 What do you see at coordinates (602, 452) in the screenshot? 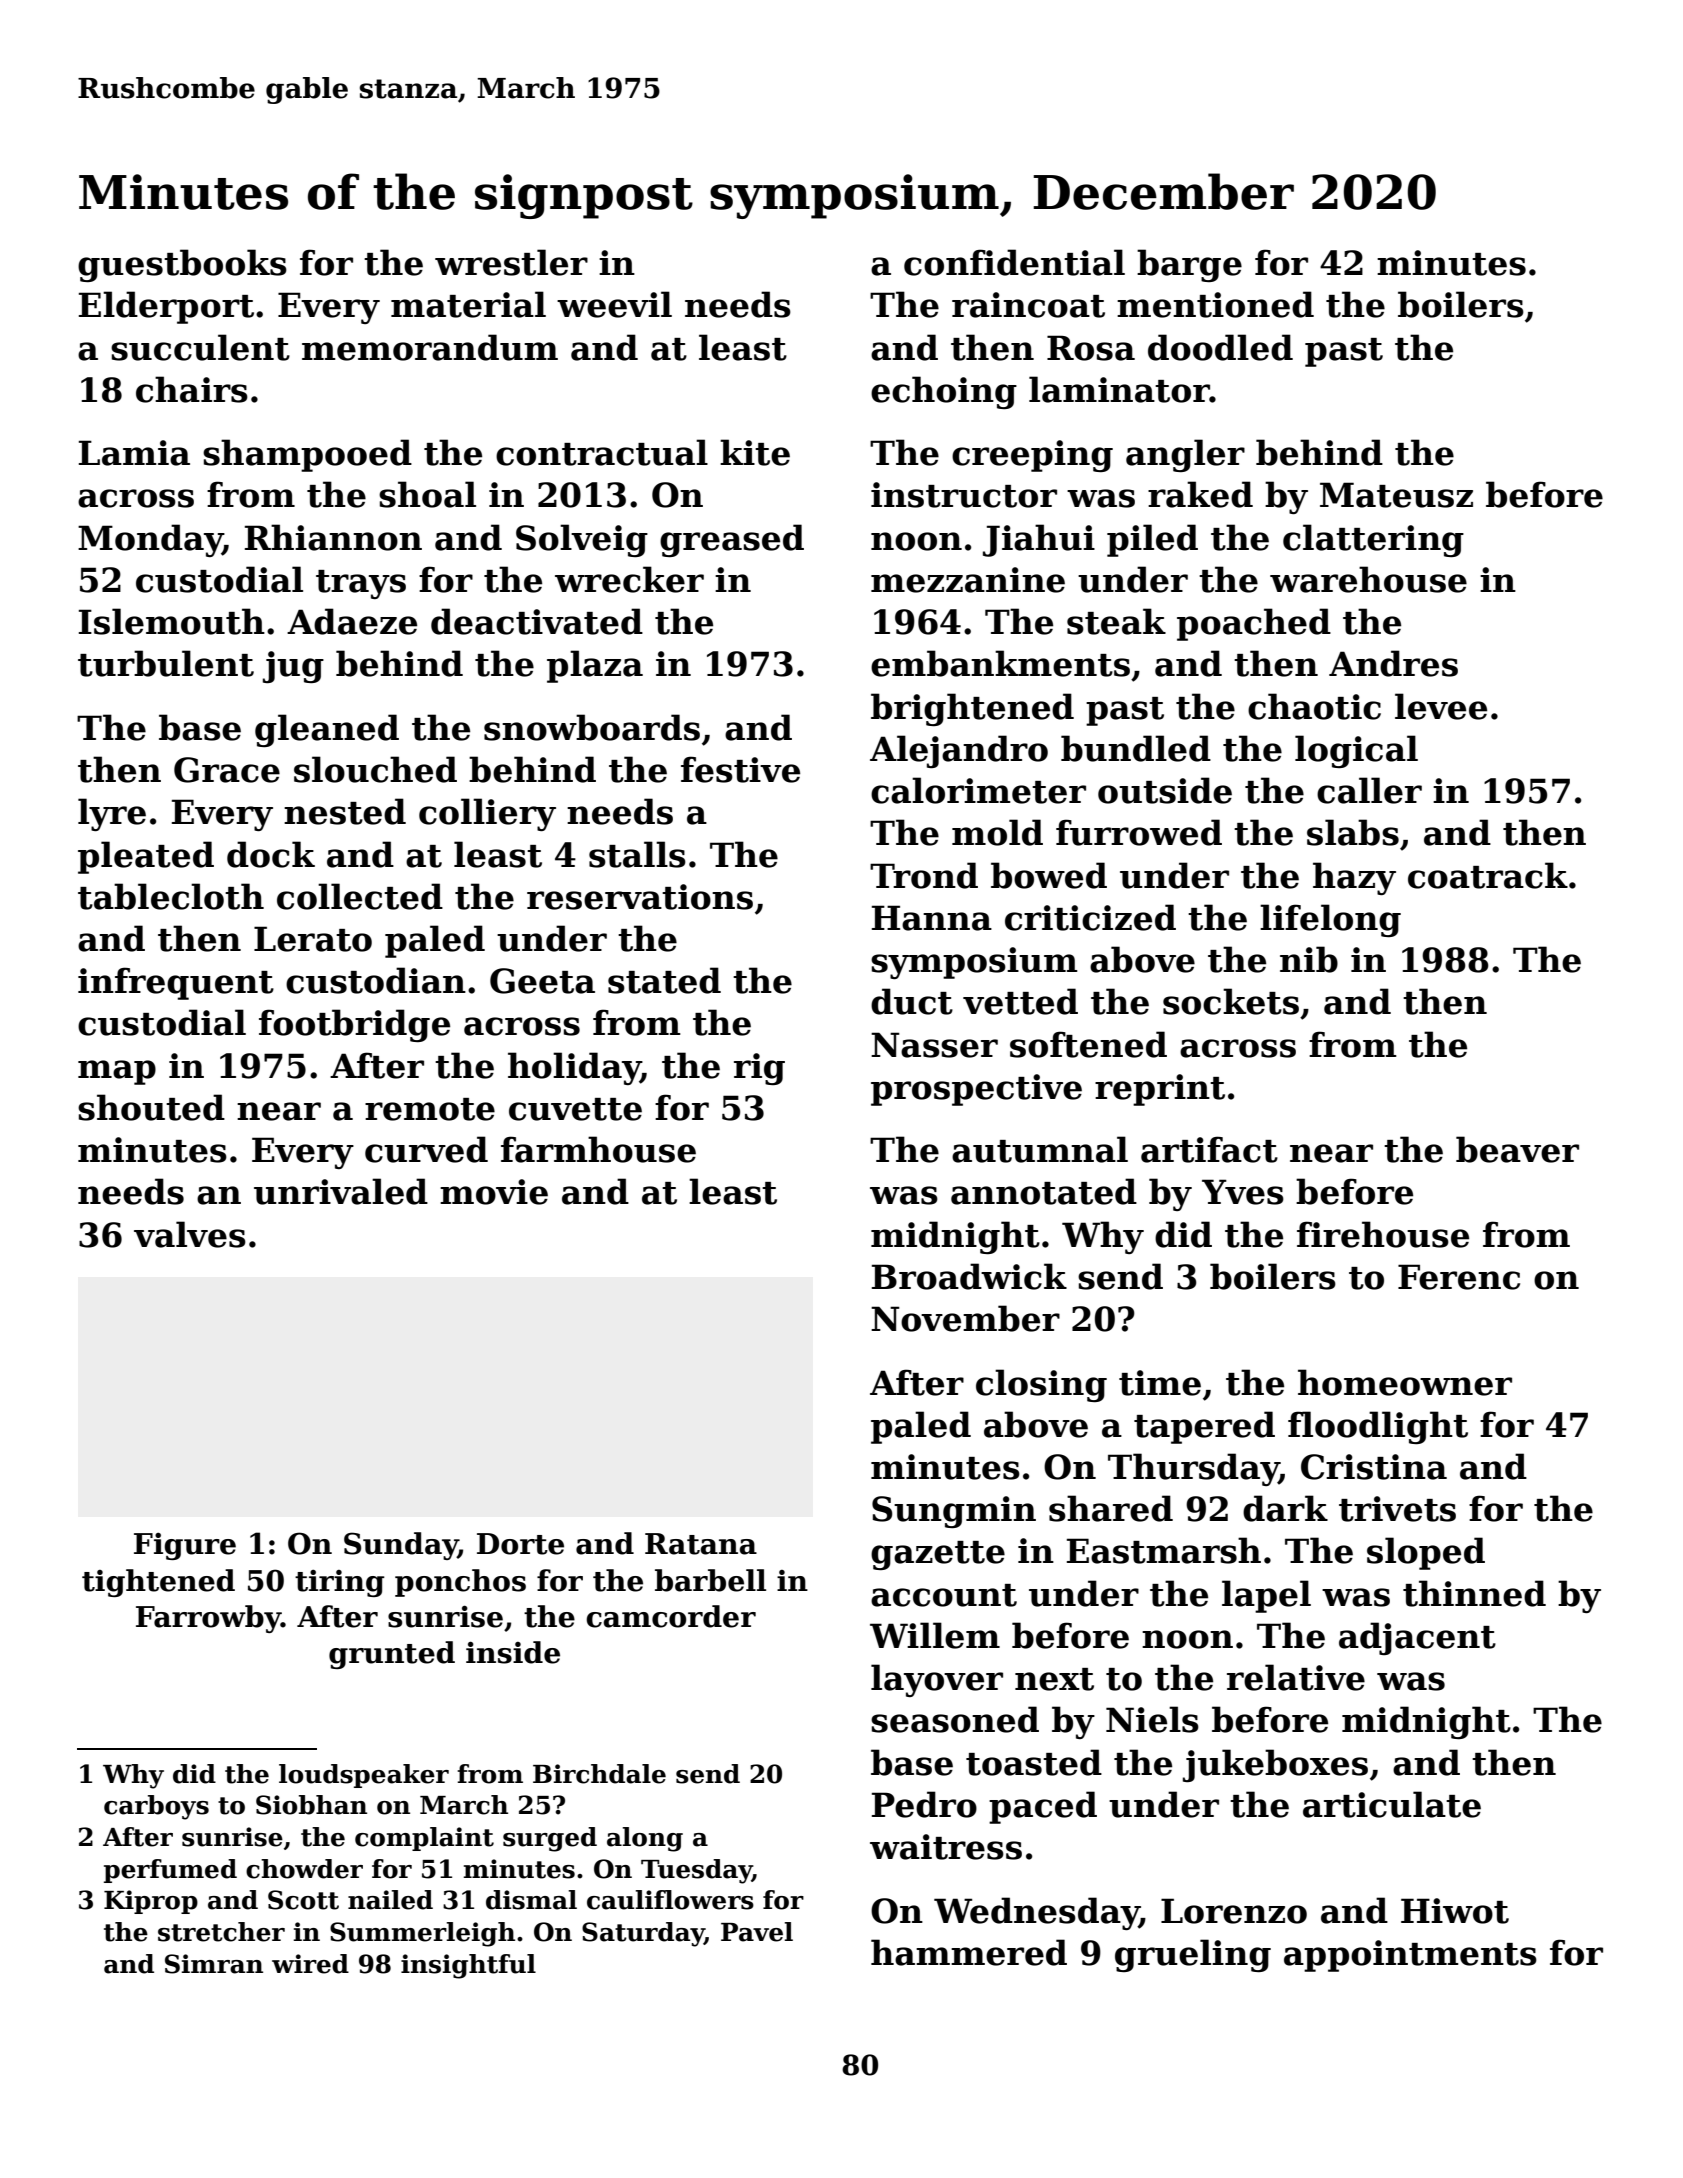
I see `contractual` at bounding box center [602, 452].
